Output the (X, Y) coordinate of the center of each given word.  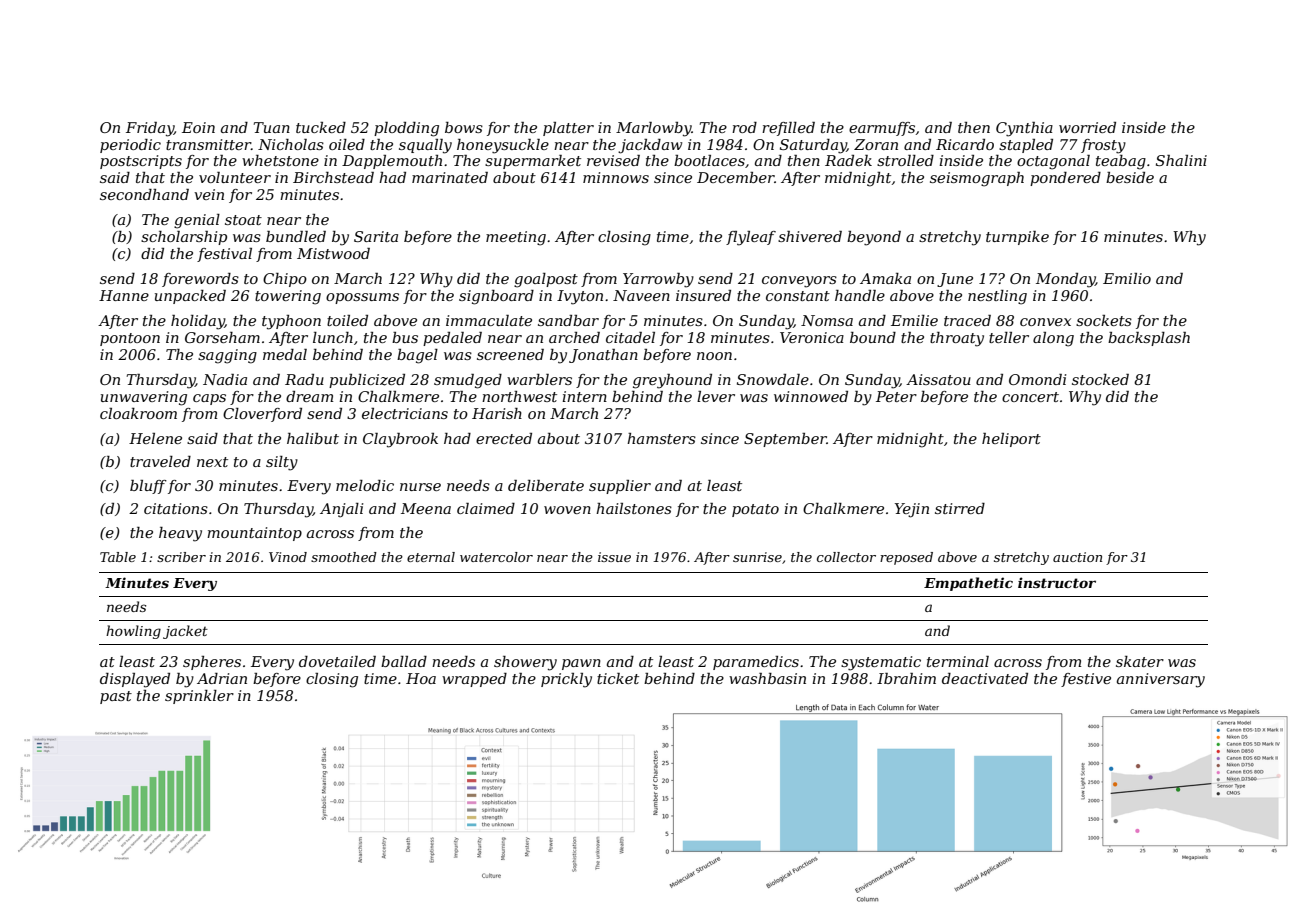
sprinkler (199, 697)
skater (1140, 661)
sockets (1104, 320)
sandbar (568, 320)
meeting (516, 238)
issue (614, 557)
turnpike (1017, 238)
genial (197, 221)
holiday (198, 322)
